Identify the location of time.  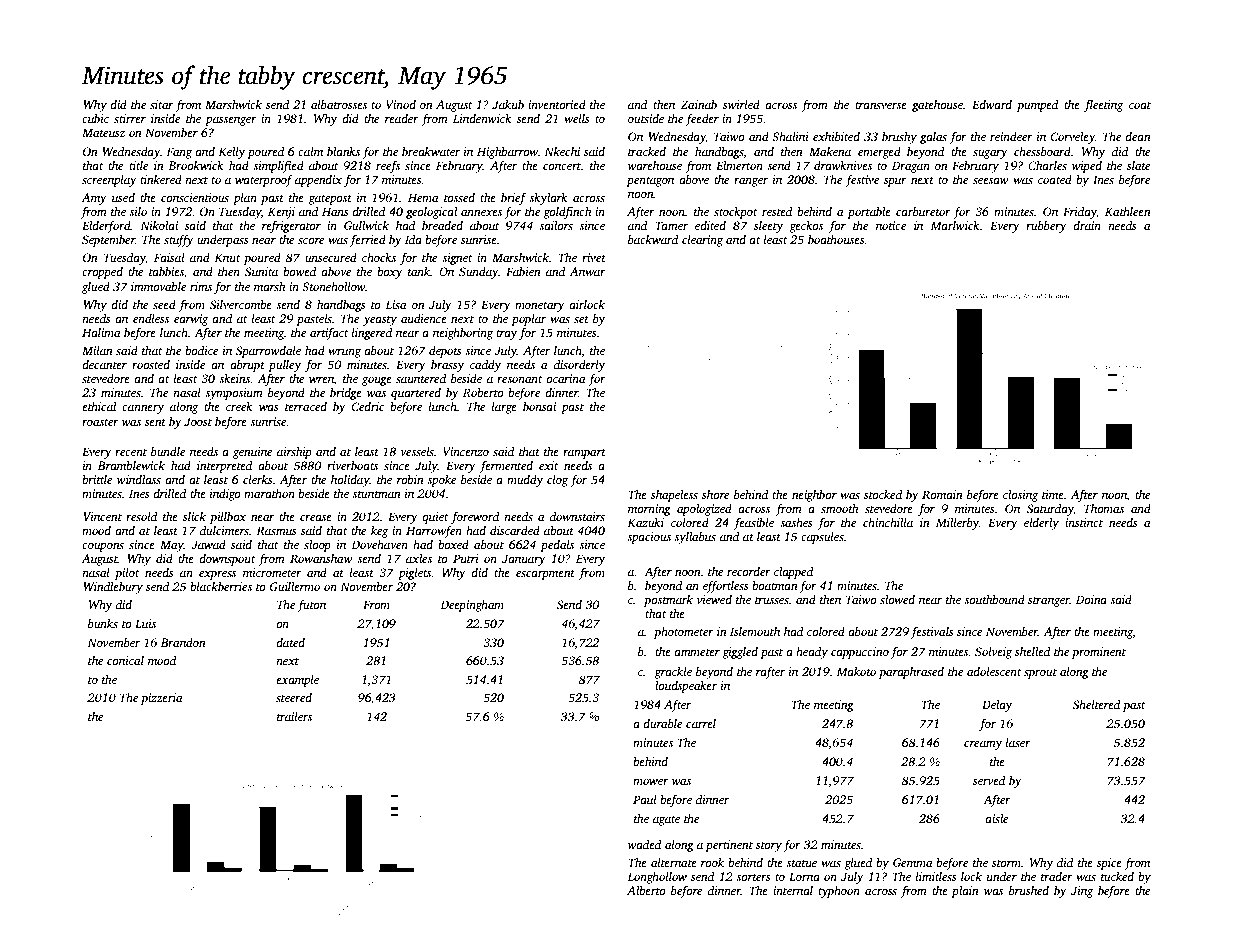
(1053, 494).
